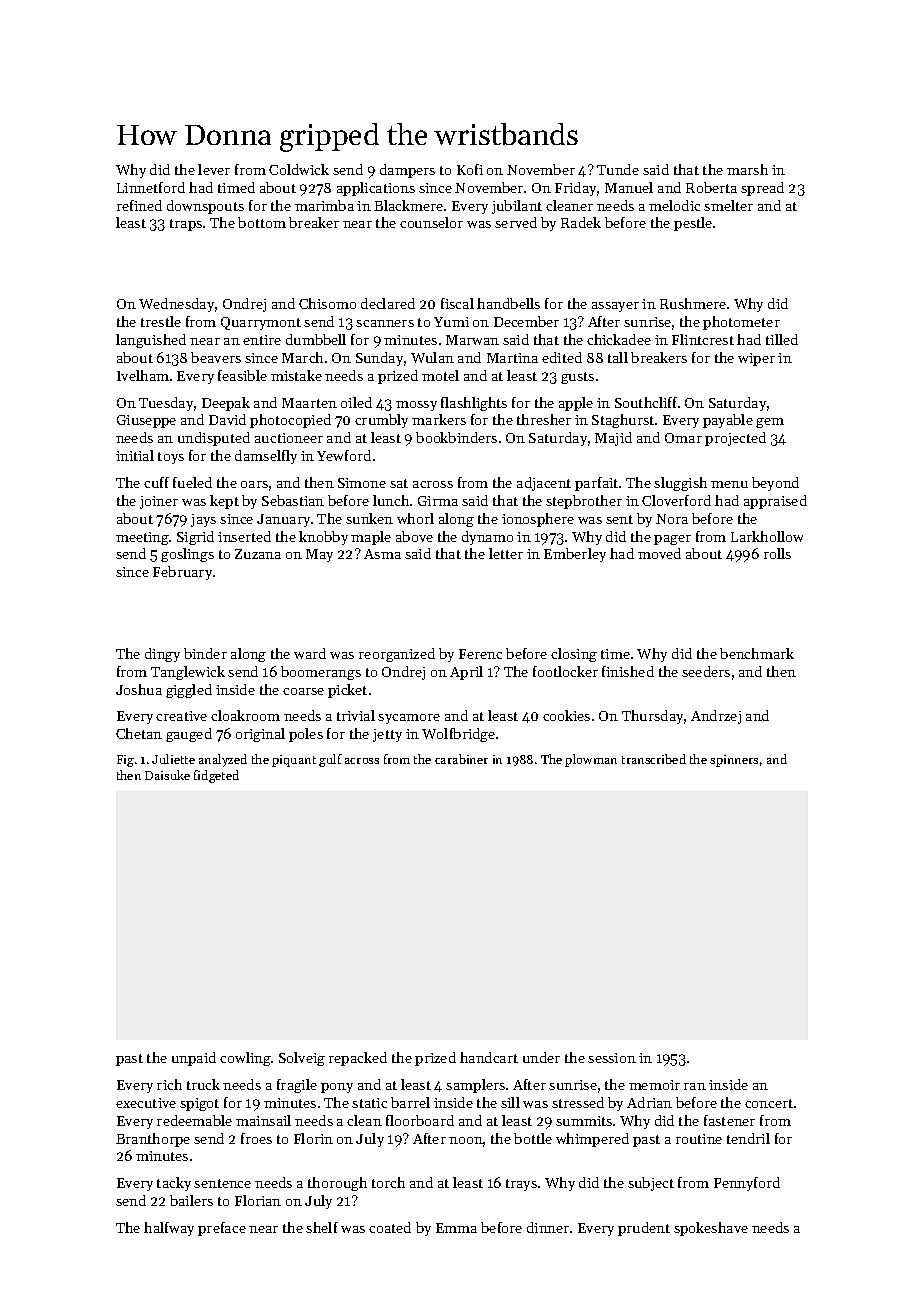 The image size is (924, 1308). I want to click on piquant, so click(294, 761).
